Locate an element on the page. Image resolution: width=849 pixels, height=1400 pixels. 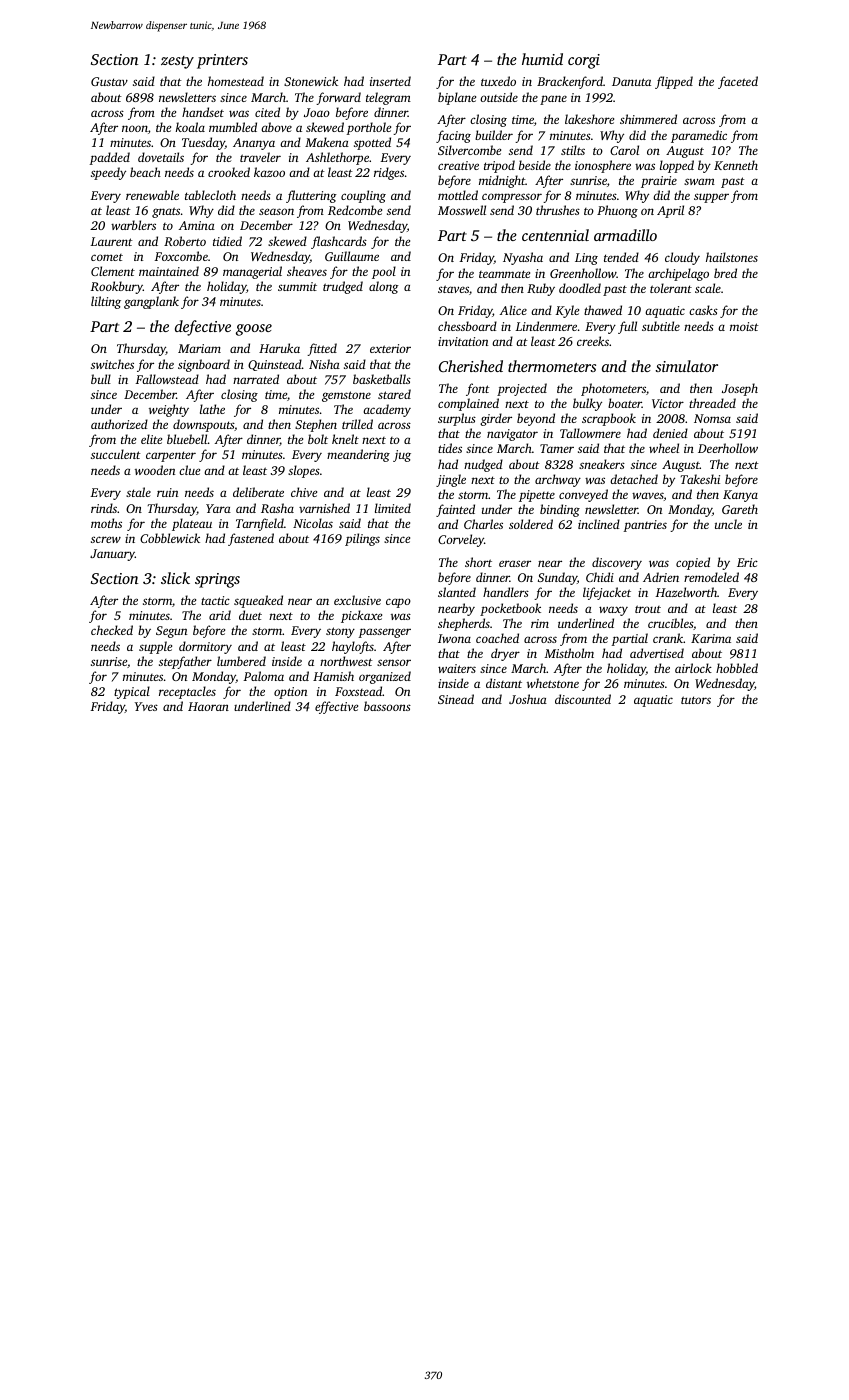
humid is located at coordinates (542, 59).
